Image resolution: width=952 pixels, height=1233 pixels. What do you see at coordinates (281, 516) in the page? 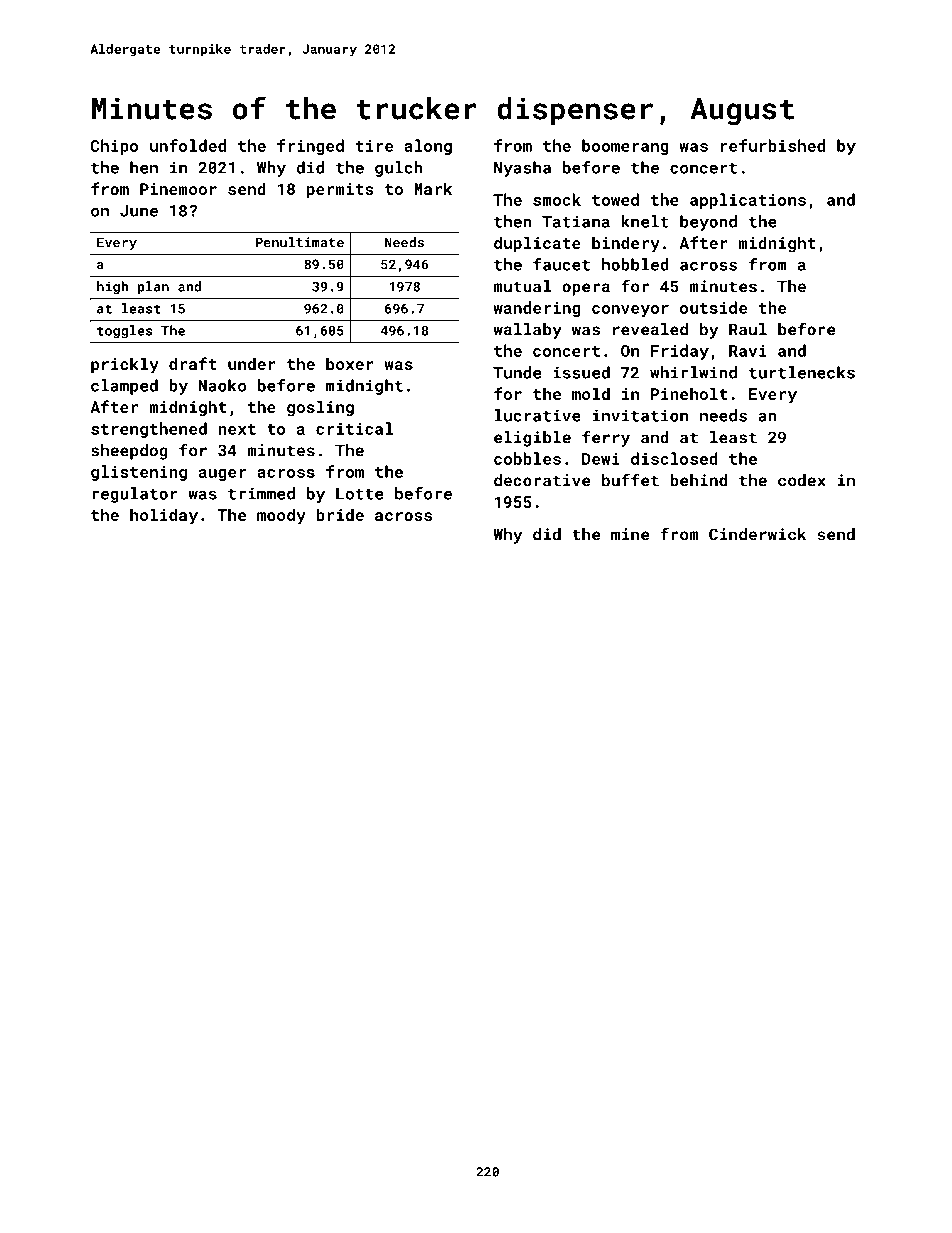
I see `moody` at bounding box center [281, 516].
